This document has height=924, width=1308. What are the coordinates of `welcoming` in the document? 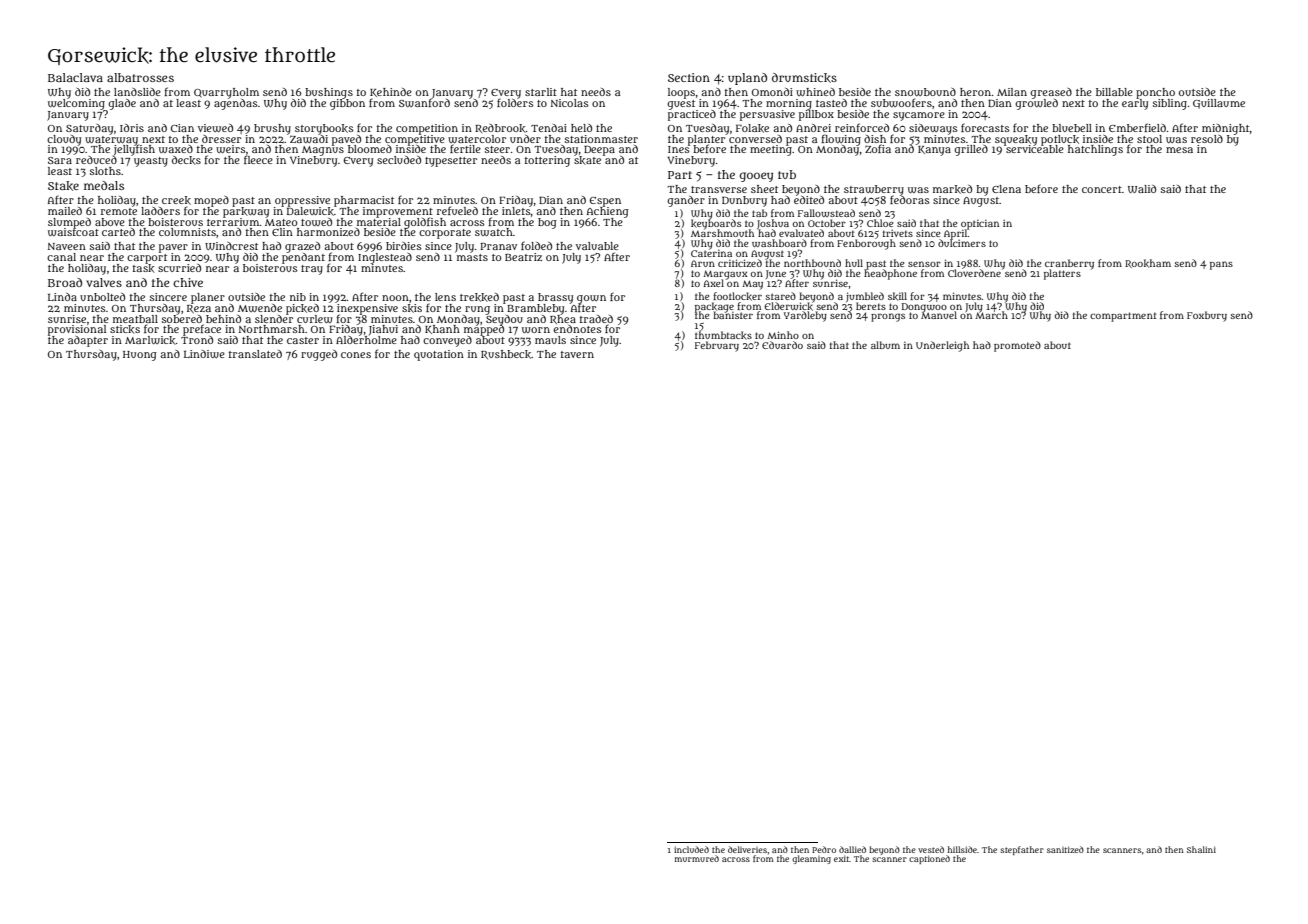 It's located at (76, 104).
